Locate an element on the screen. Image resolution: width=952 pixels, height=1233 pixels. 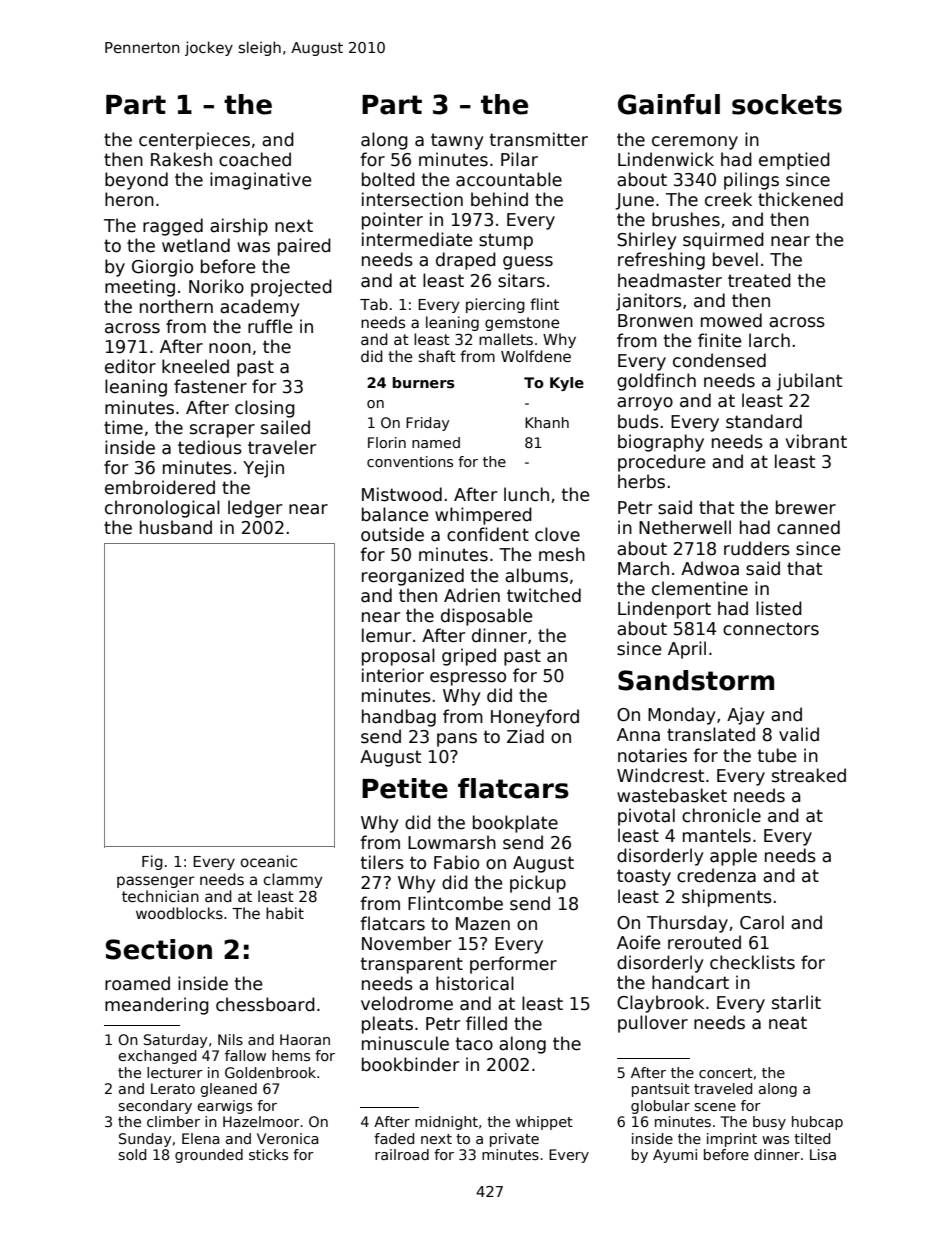
reorganized is located at coordinates (413, 577).
